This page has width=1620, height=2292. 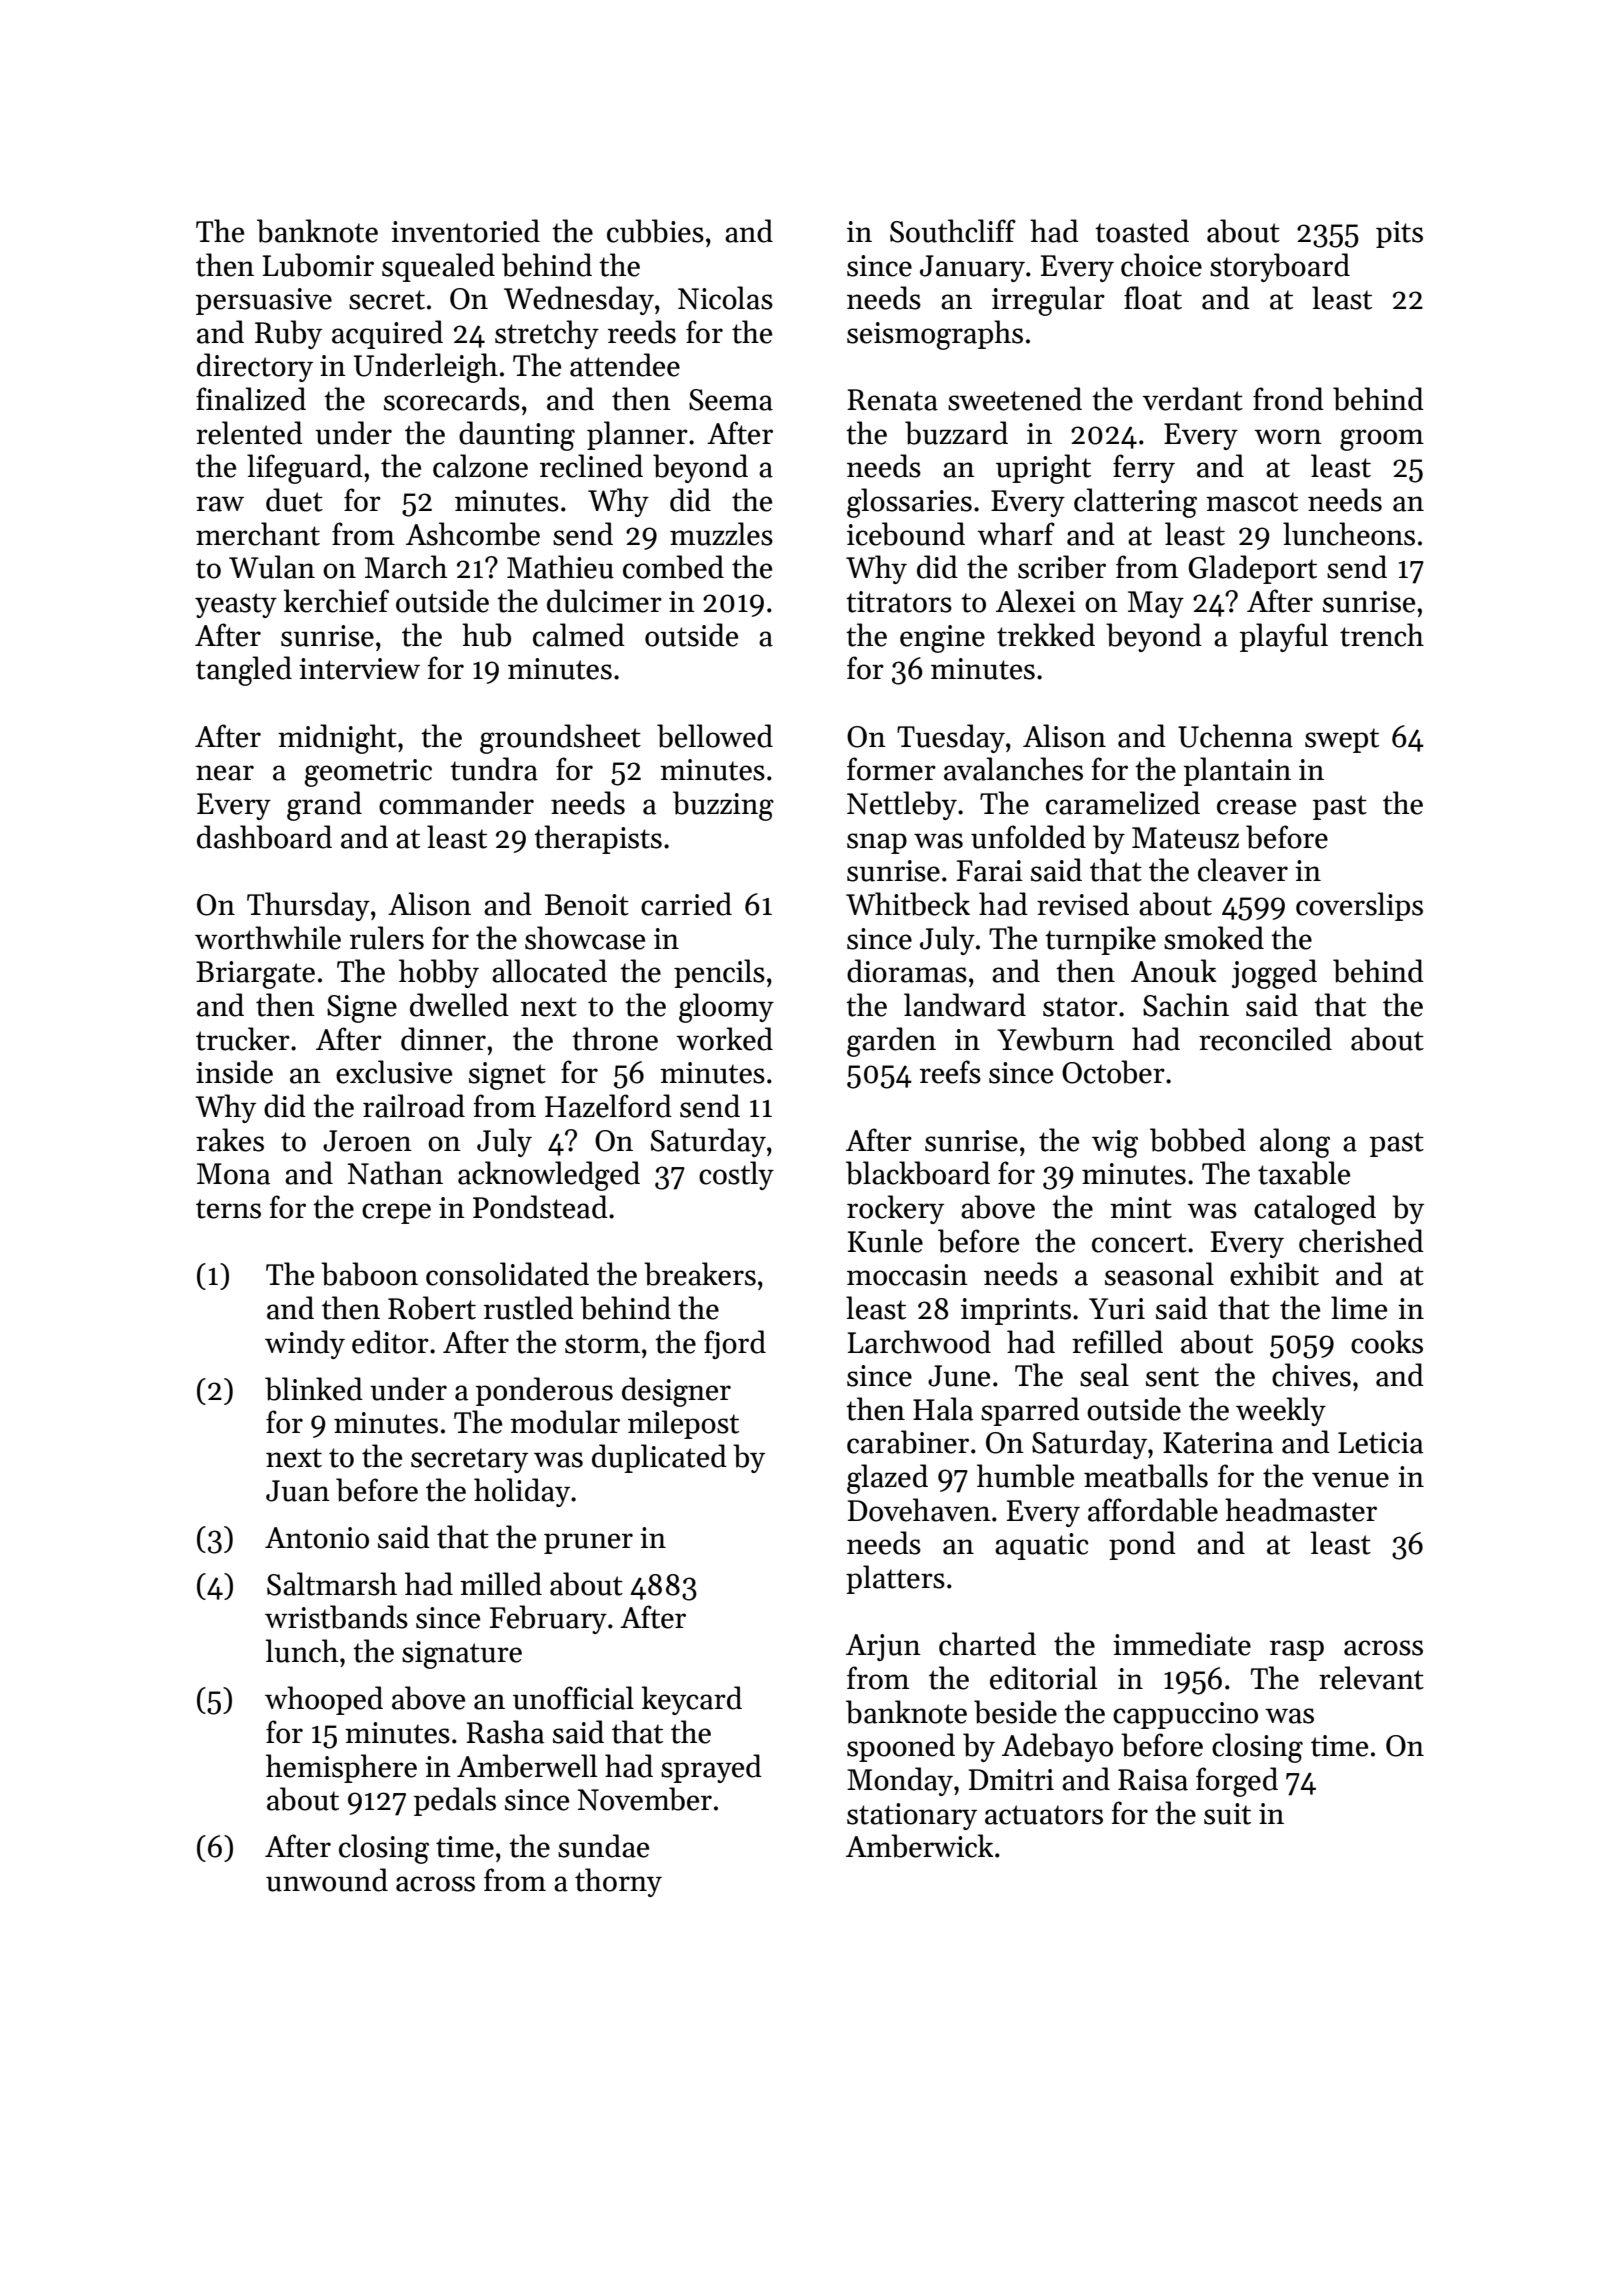 What do you see at coordinates (337, 739) in the page?
I see `midnight` at bounding box center [337, 739].
